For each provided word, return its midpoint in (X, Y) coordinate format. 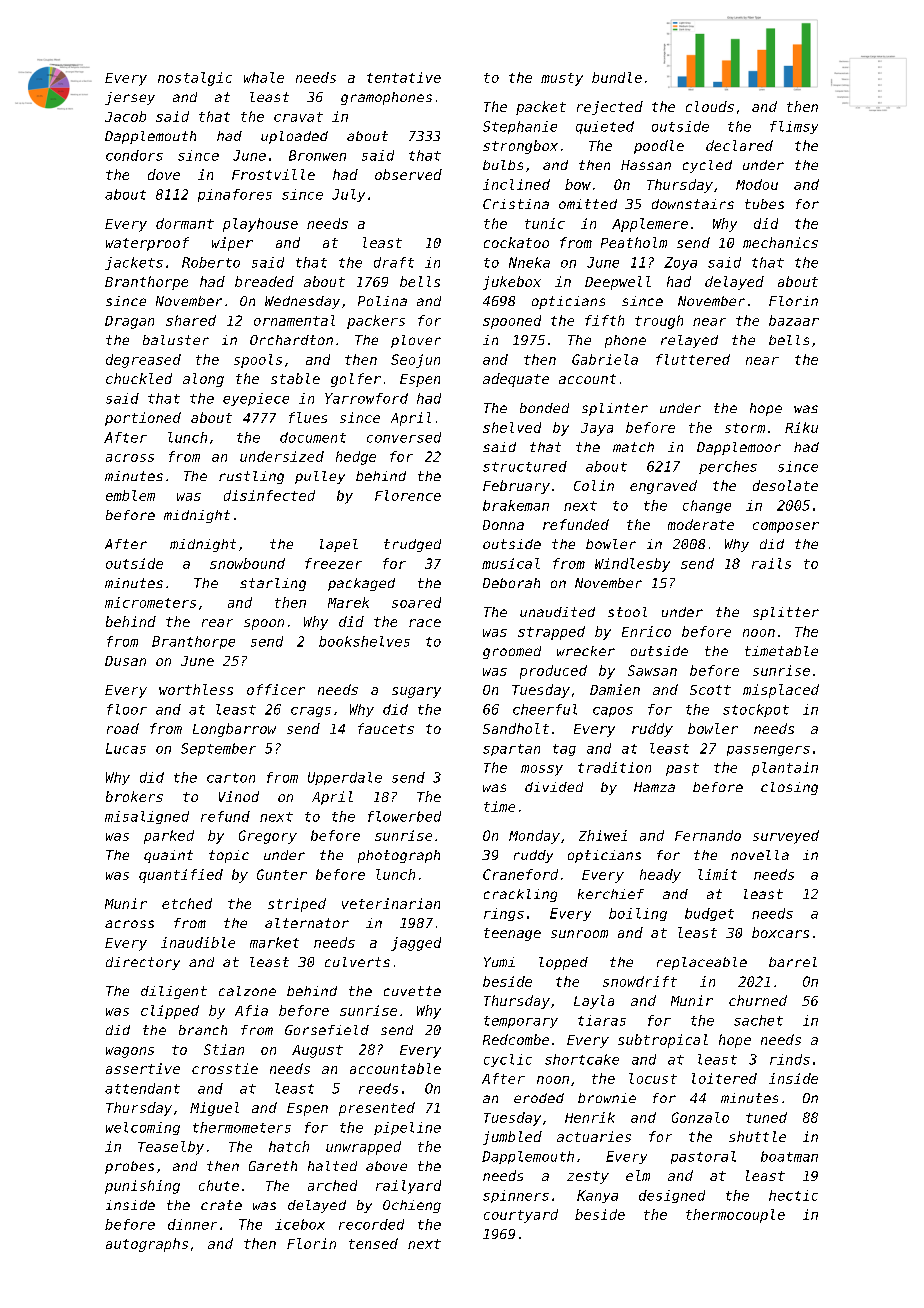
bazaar (794, 320)
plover (416, 341)
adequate (516, 380)
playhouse (260, 225)
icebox (300, 1224)
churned (758, 1000)
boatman (789, 1156)
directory (143, 963)
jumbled (512, 1138)
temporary (521, 1022)
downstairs (693, 204)
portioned (143, 419)
